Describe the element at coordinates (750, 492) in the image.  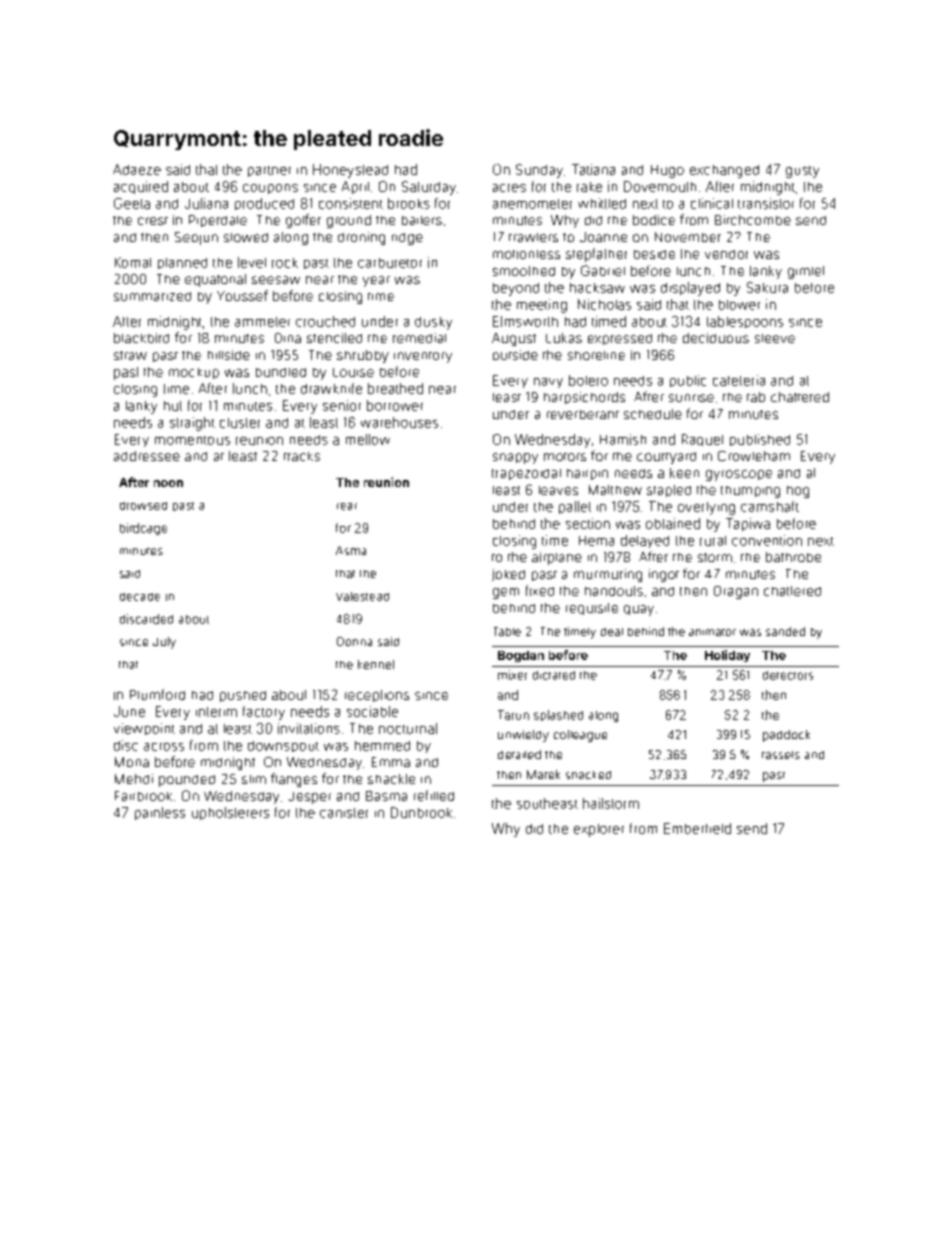
I see `thumping` at that location.
